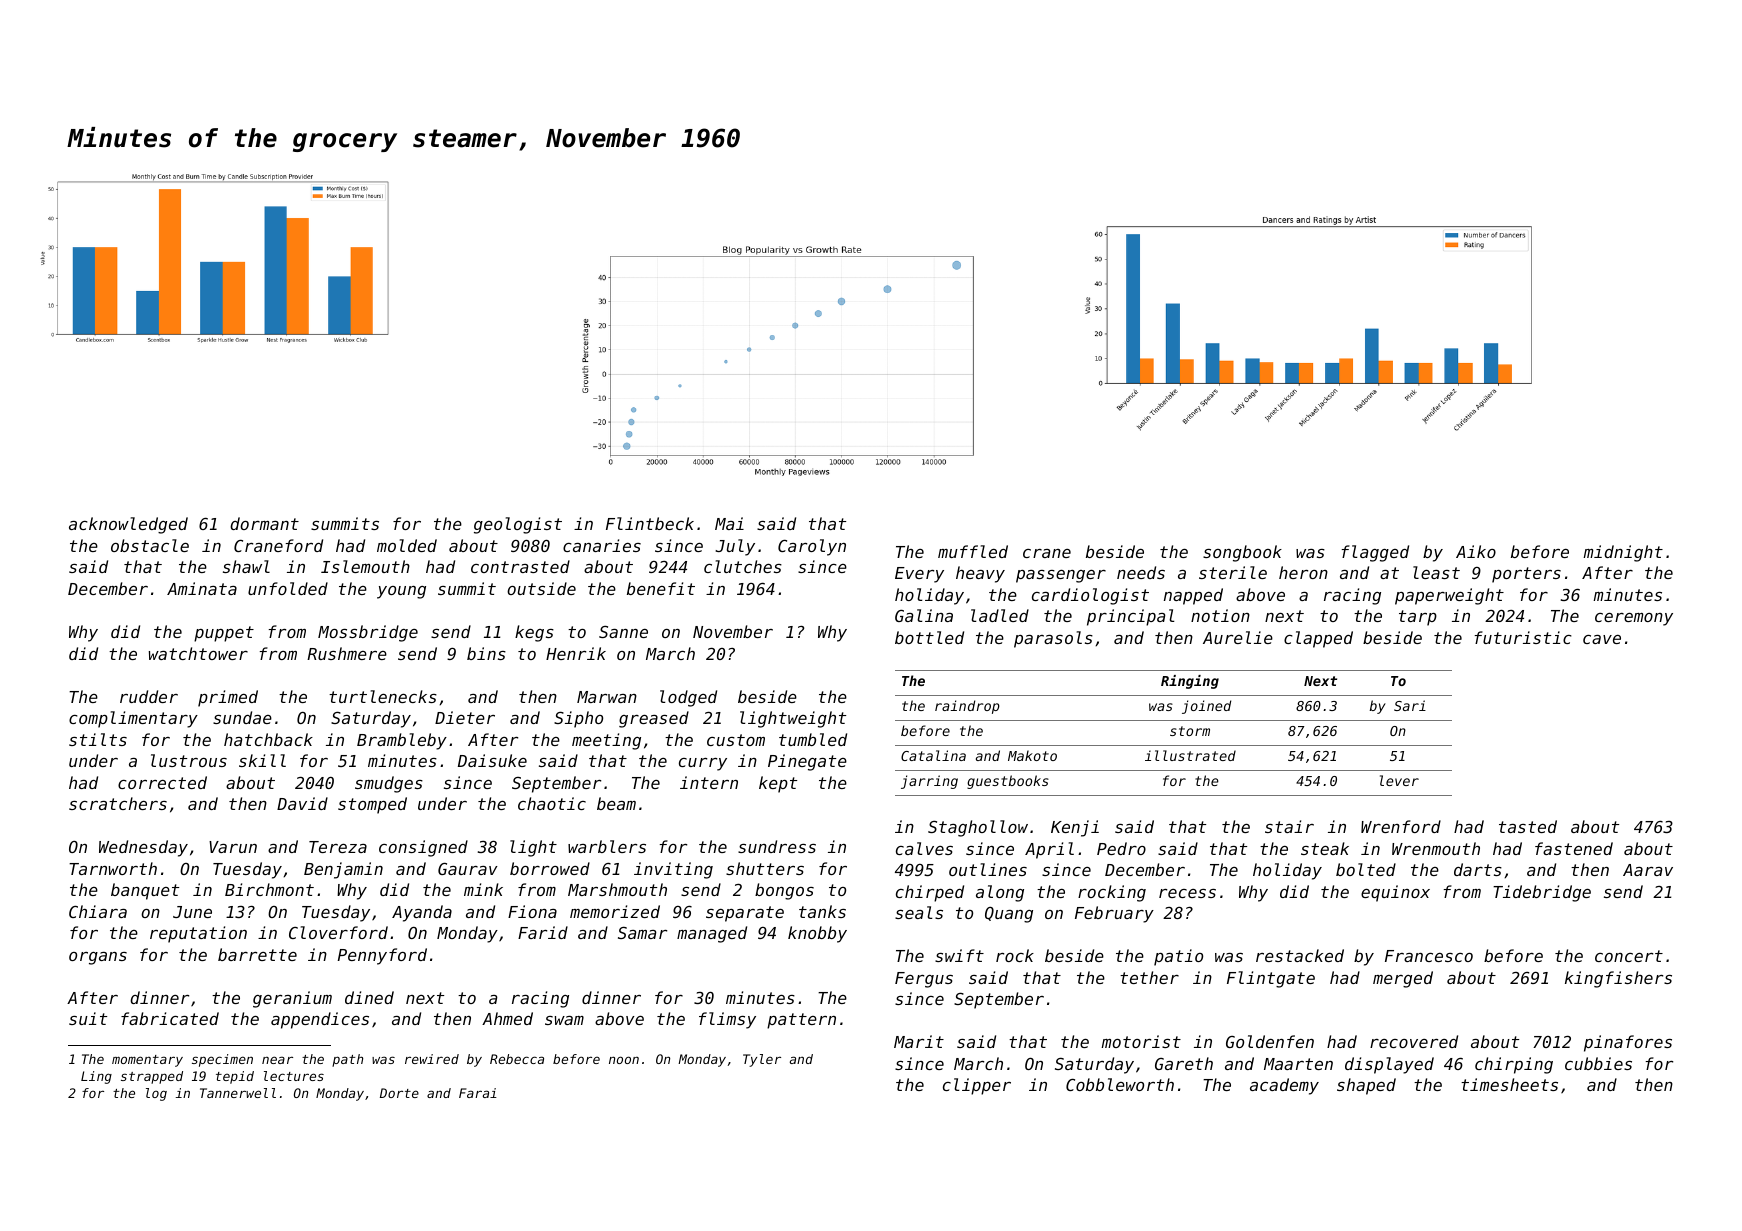 The image size is (1742, 1231). Describe the element at coordinates (1289, 826) in the image. I see `stair` at that location.
